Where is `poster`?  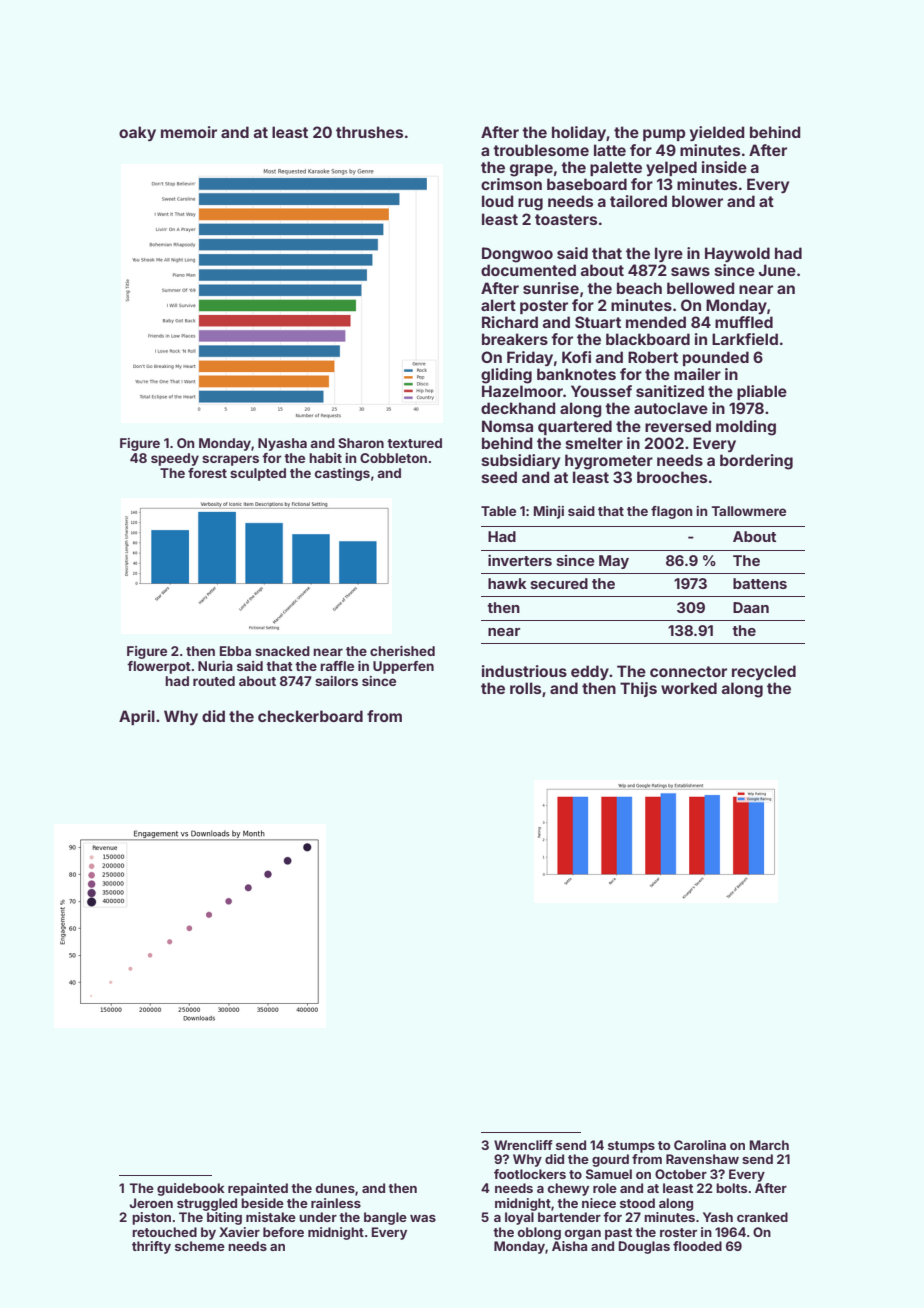
poster is located at coordinates (544, 307).
